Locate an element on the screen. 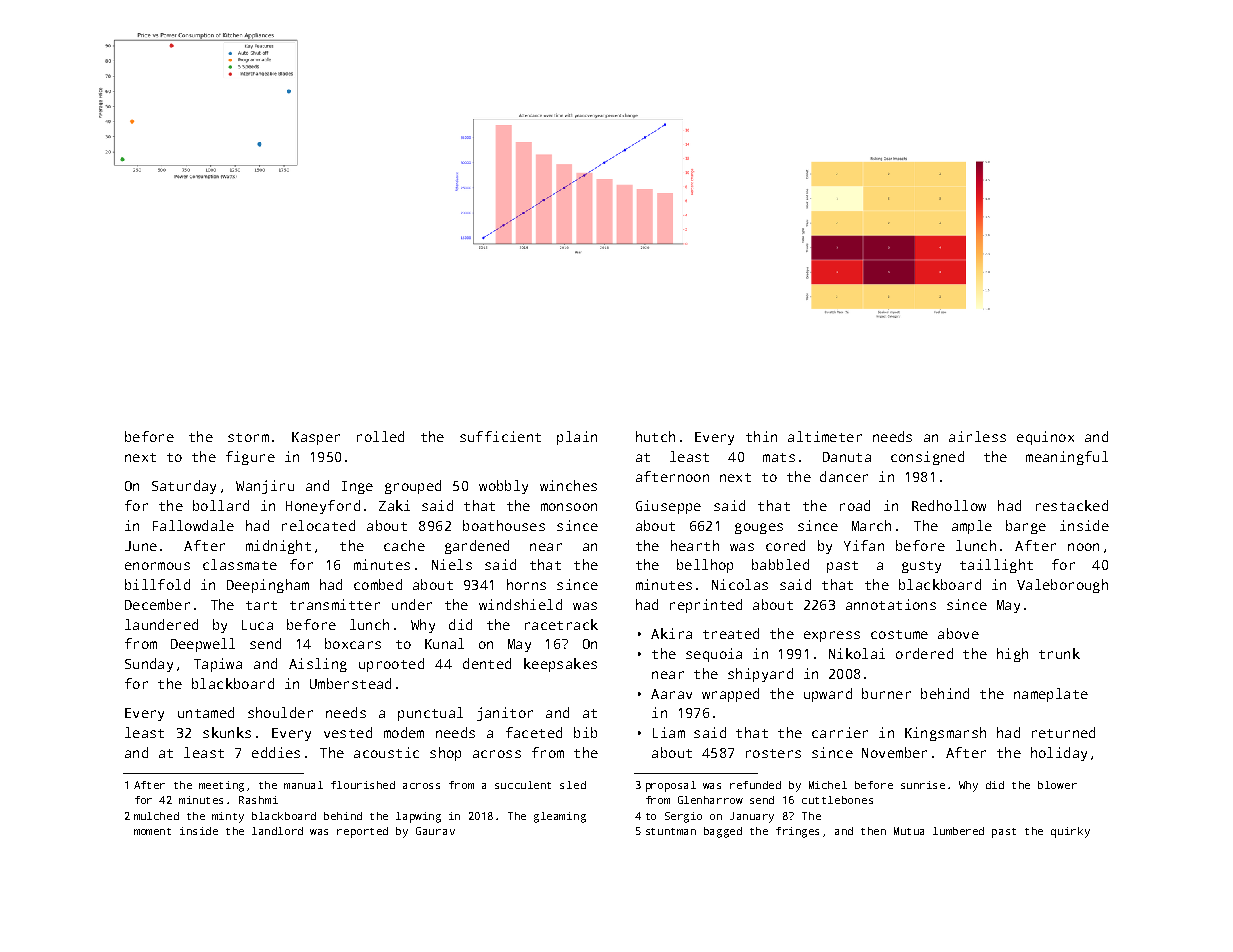 This screenshot has width=1233, height=952. Luca is located at coordinates (257, 625).
